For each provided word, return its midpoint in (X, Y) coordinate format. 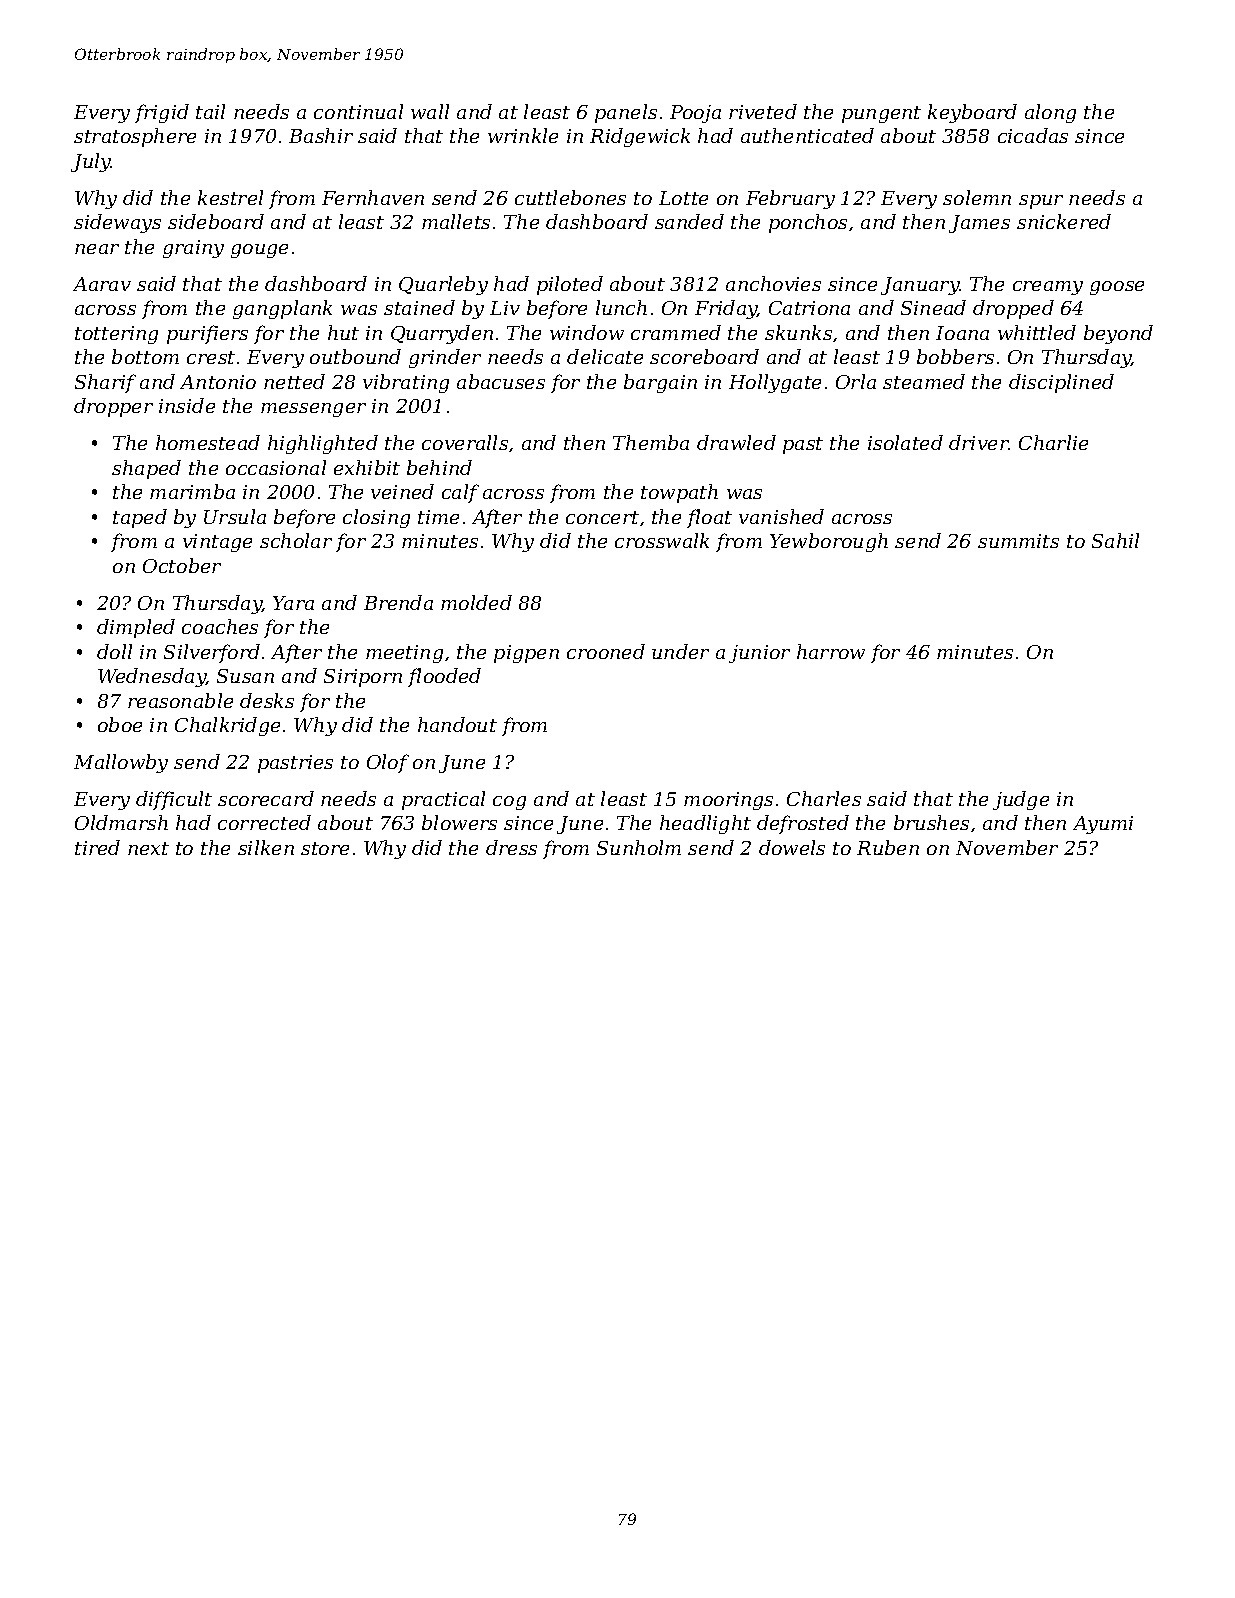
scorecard (266, 798)
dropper (113, 407)
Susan (245, 676)
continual (358, 111)
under (680, 651)
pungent (881, 114)
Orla (856, 381)
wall (430, 111)
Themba (651, 442)
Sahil (1115, 540)
